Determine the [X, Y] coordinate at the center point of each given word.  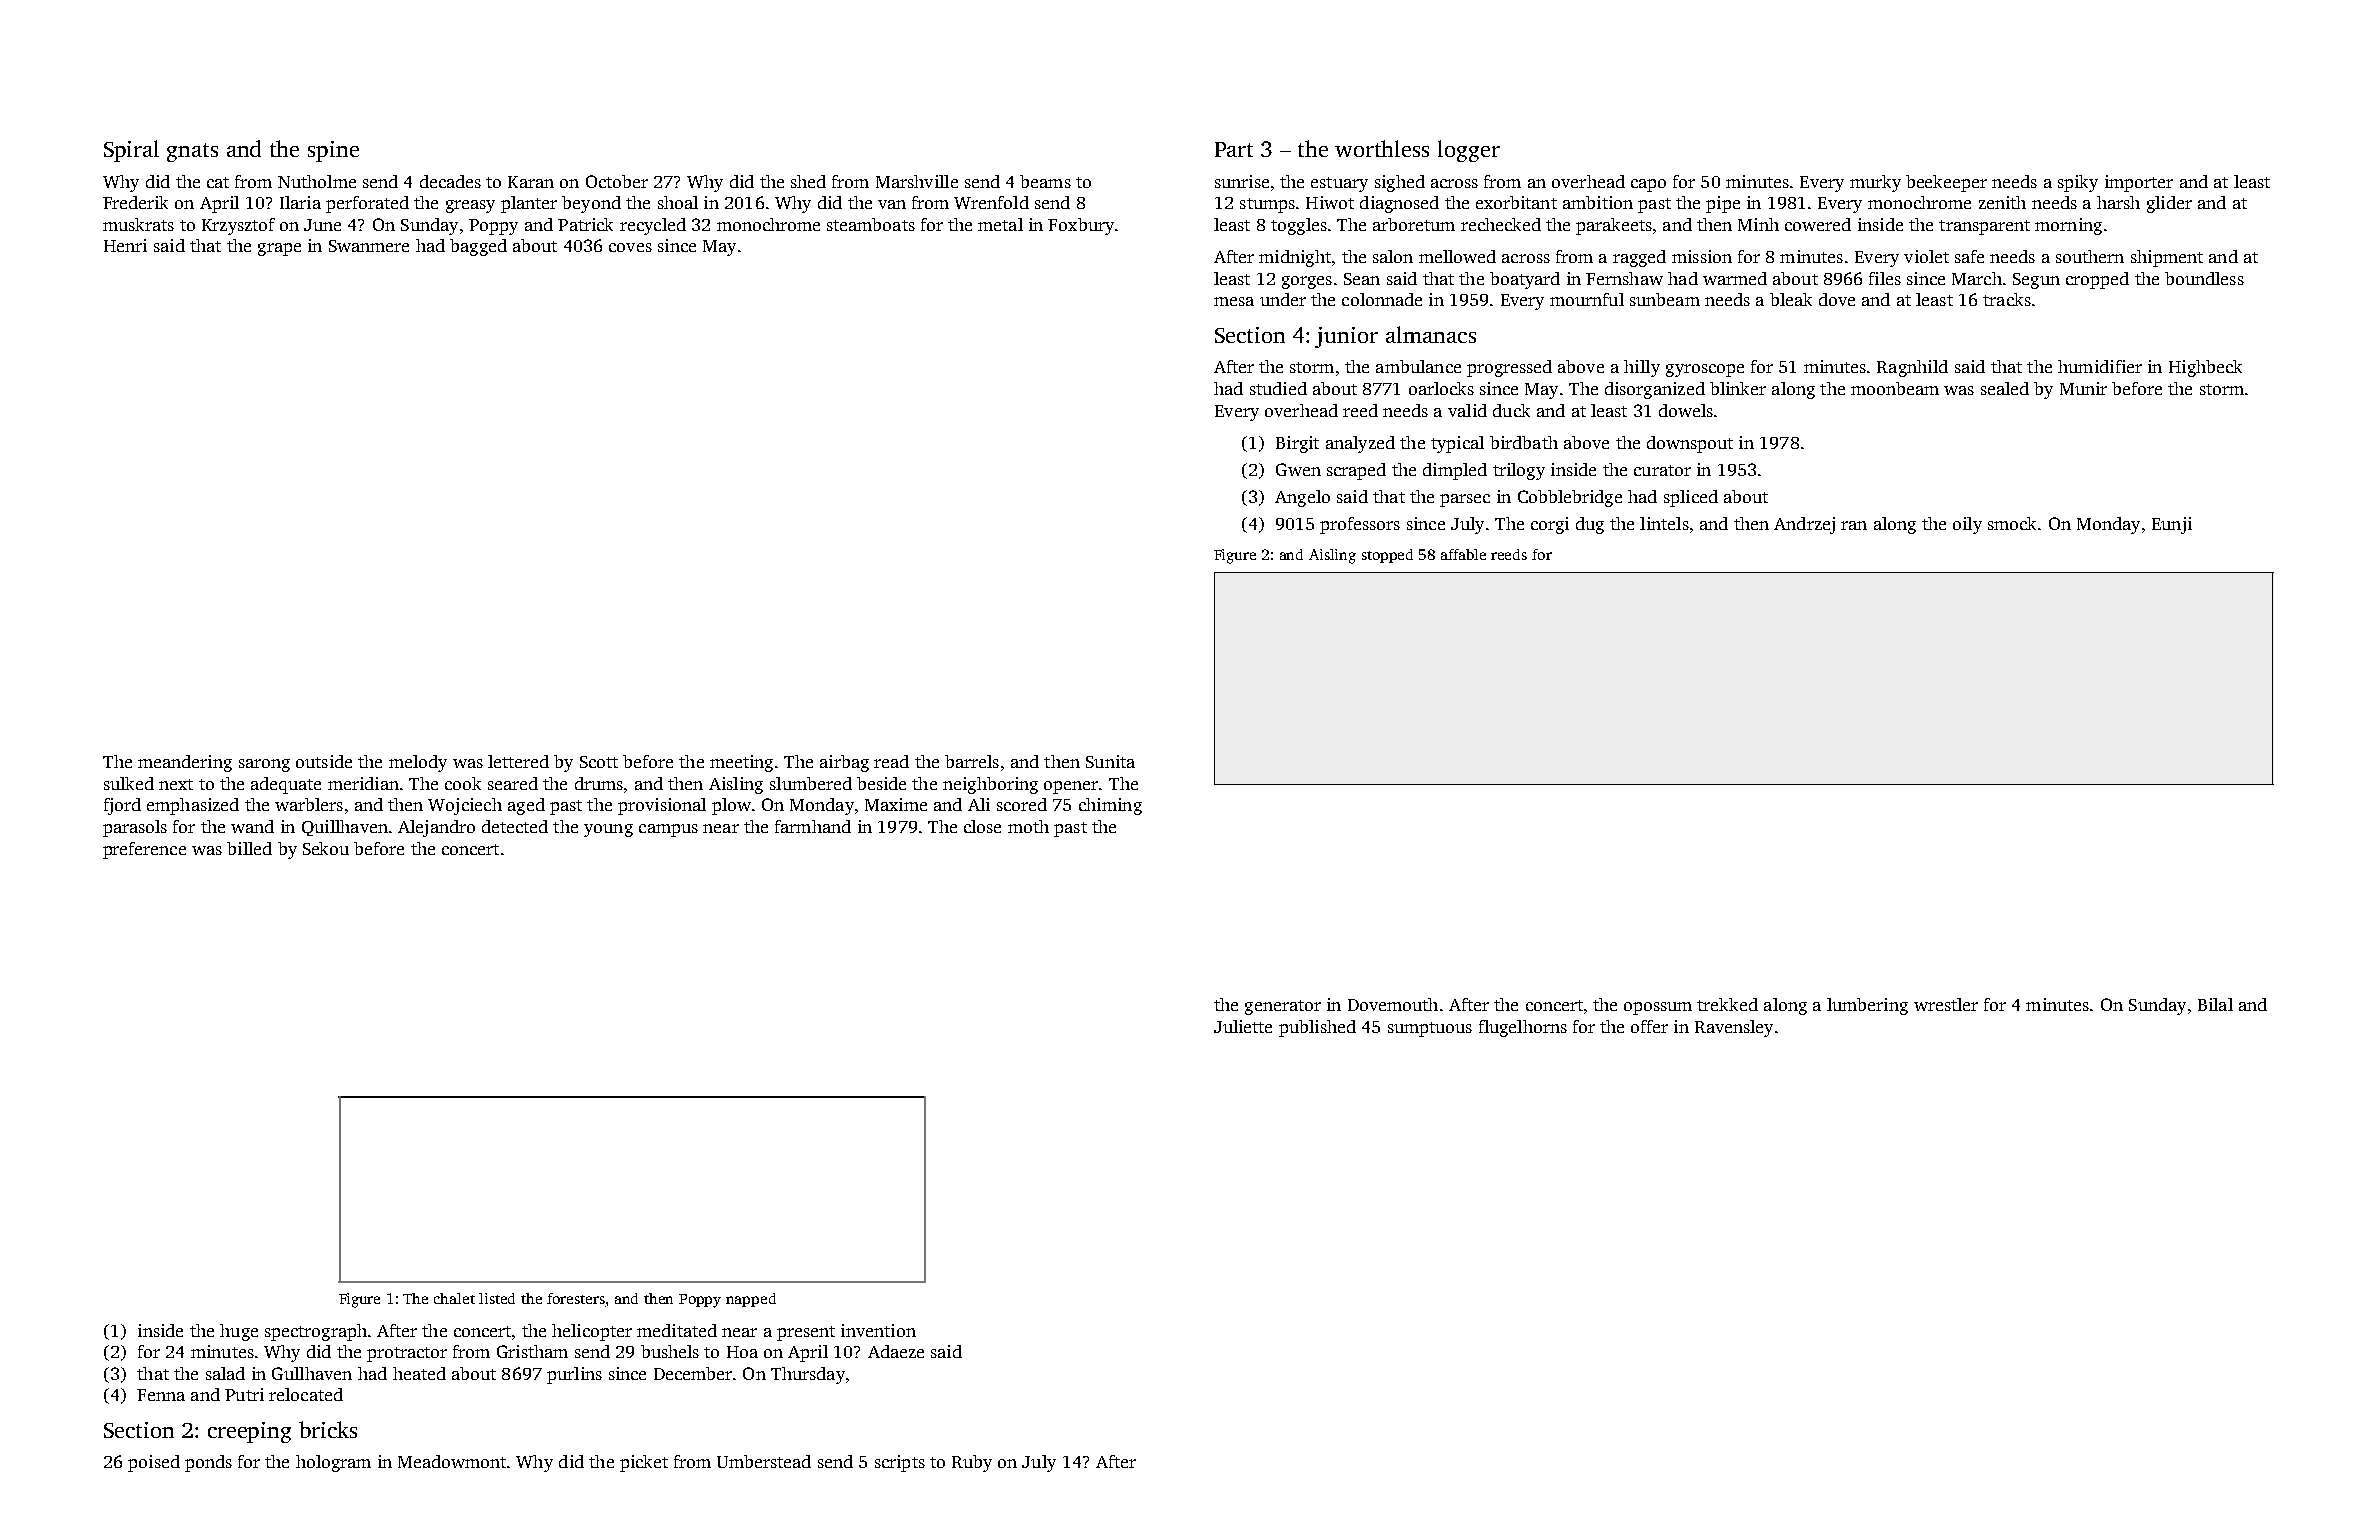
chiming [1110, 806]
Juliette [1243, 1026]
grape [279, 249]
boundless [2204, 278]
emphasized [193, 806]
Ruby [972, 1463]
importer [2139, 183]
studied [1278, 388]
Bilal [2215, 1004]
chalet [454, 1298]
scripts [900, 1463]
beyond [591, 204]
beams [1045, 181]
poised [154, 1463]
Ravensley [1734, 1028]
